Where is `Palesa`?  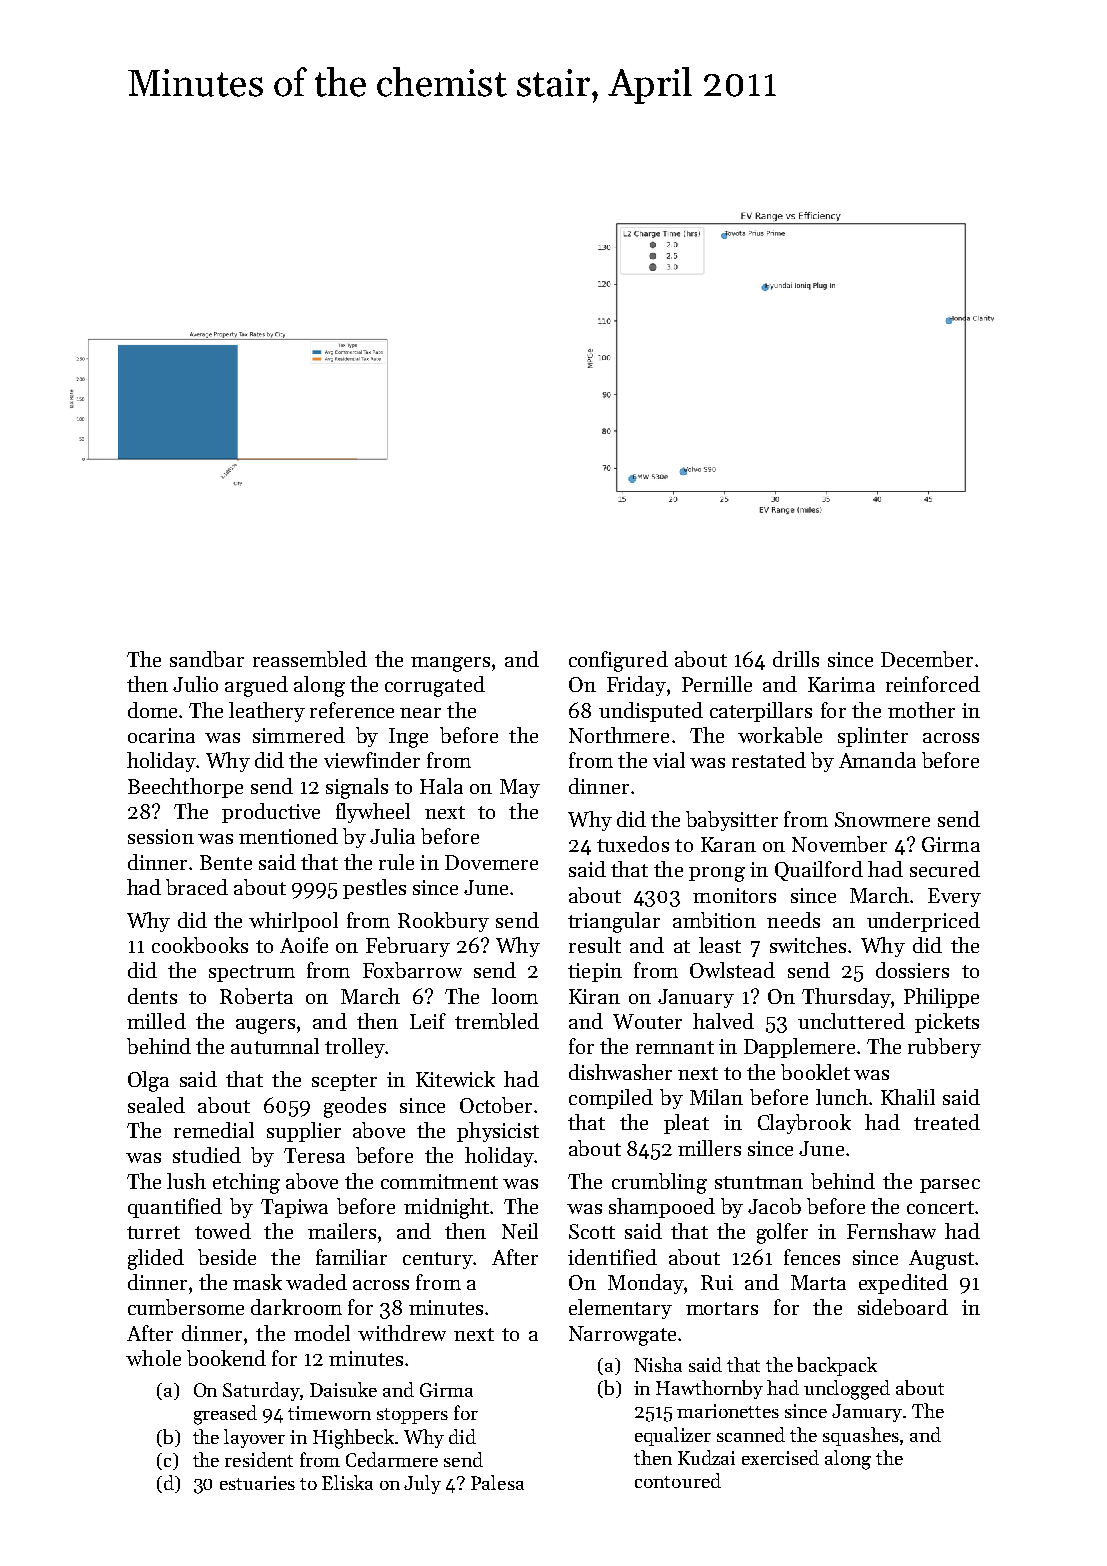
Palesa is located at coordinates (497, 1482).
